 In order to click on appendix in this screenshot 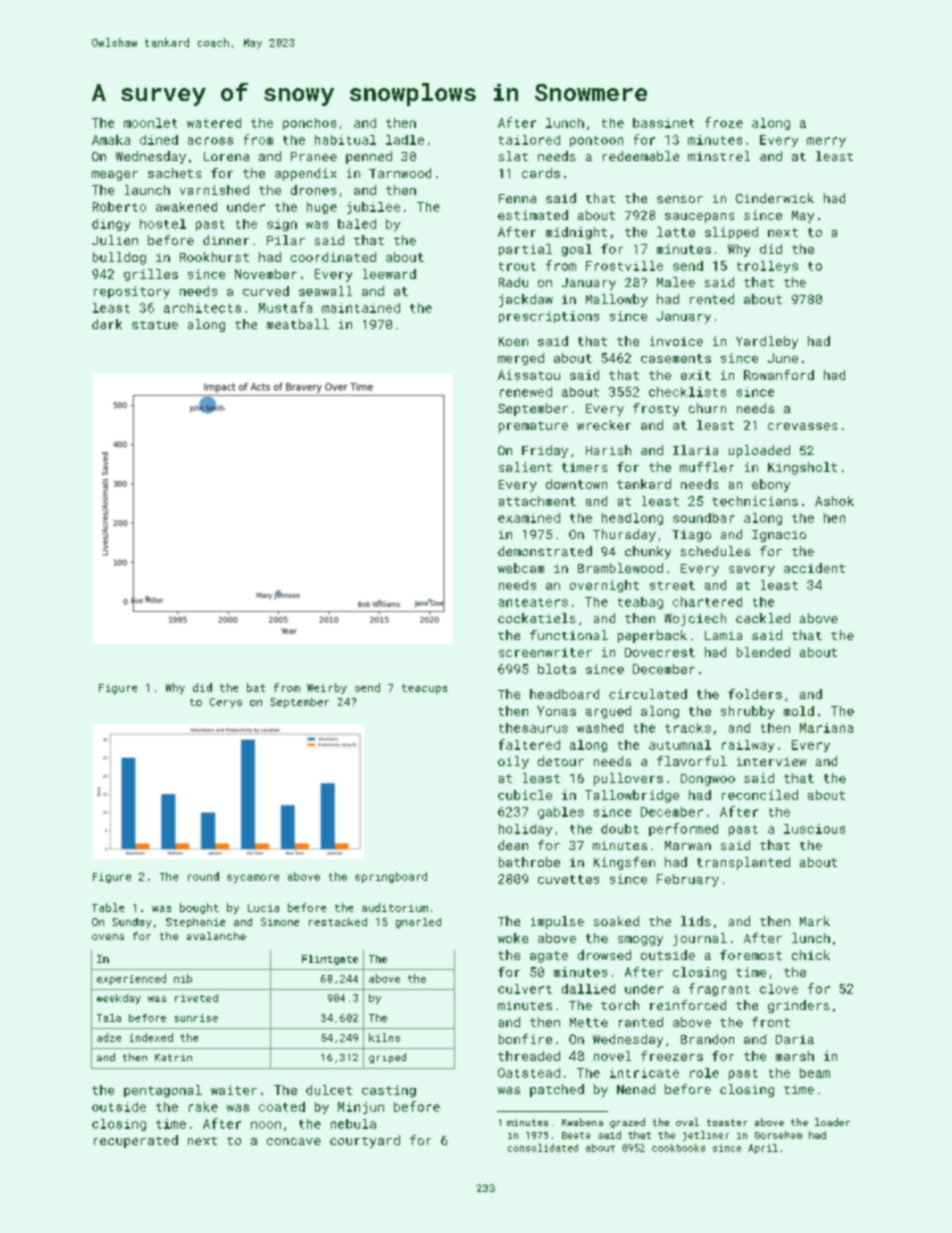, I will do `click(305, 174)`.
